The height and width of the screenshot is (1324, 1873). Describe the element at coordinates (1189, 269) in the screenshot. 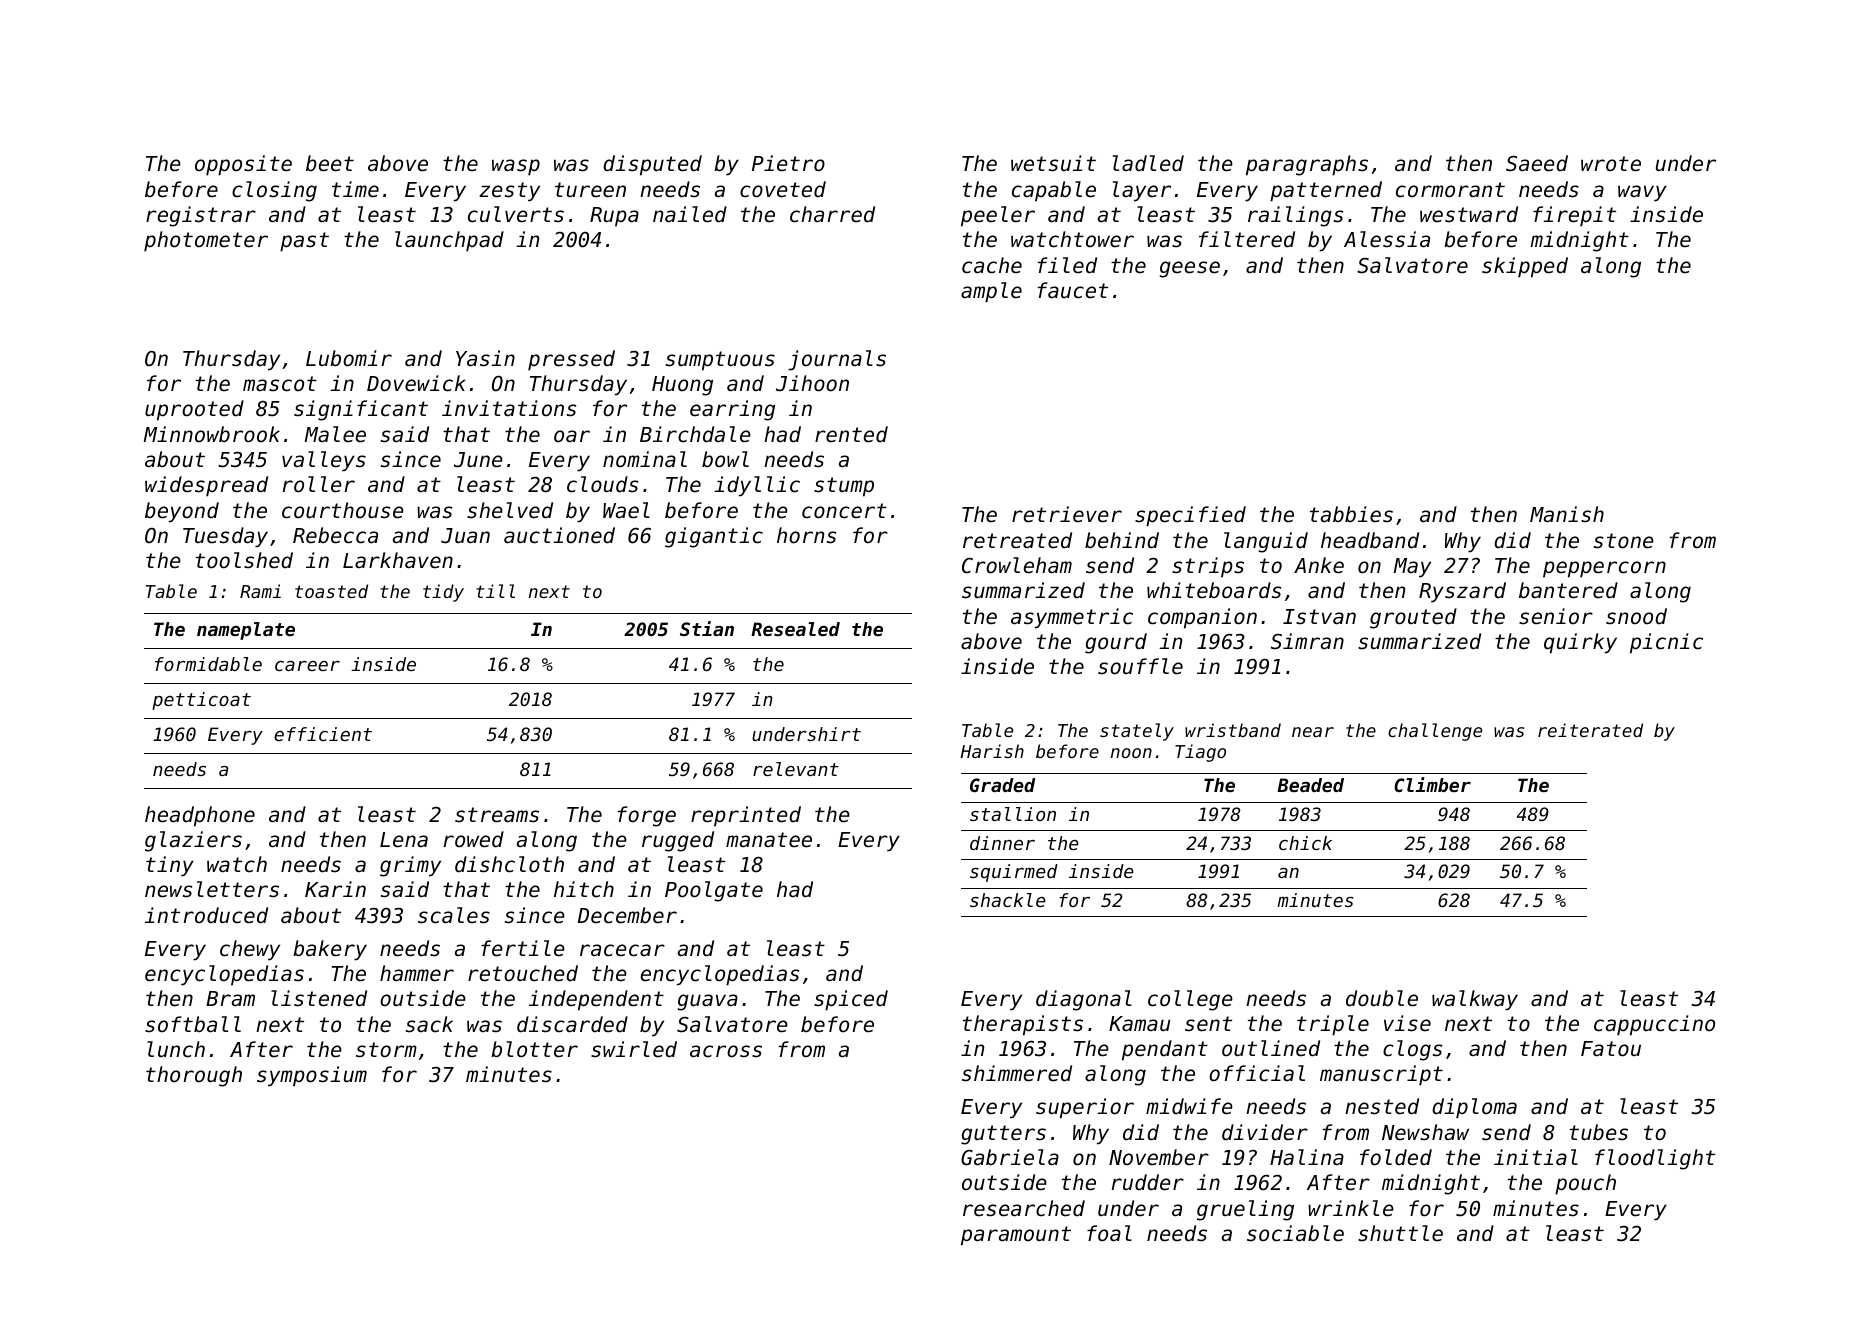

I see `geese` at that location.
